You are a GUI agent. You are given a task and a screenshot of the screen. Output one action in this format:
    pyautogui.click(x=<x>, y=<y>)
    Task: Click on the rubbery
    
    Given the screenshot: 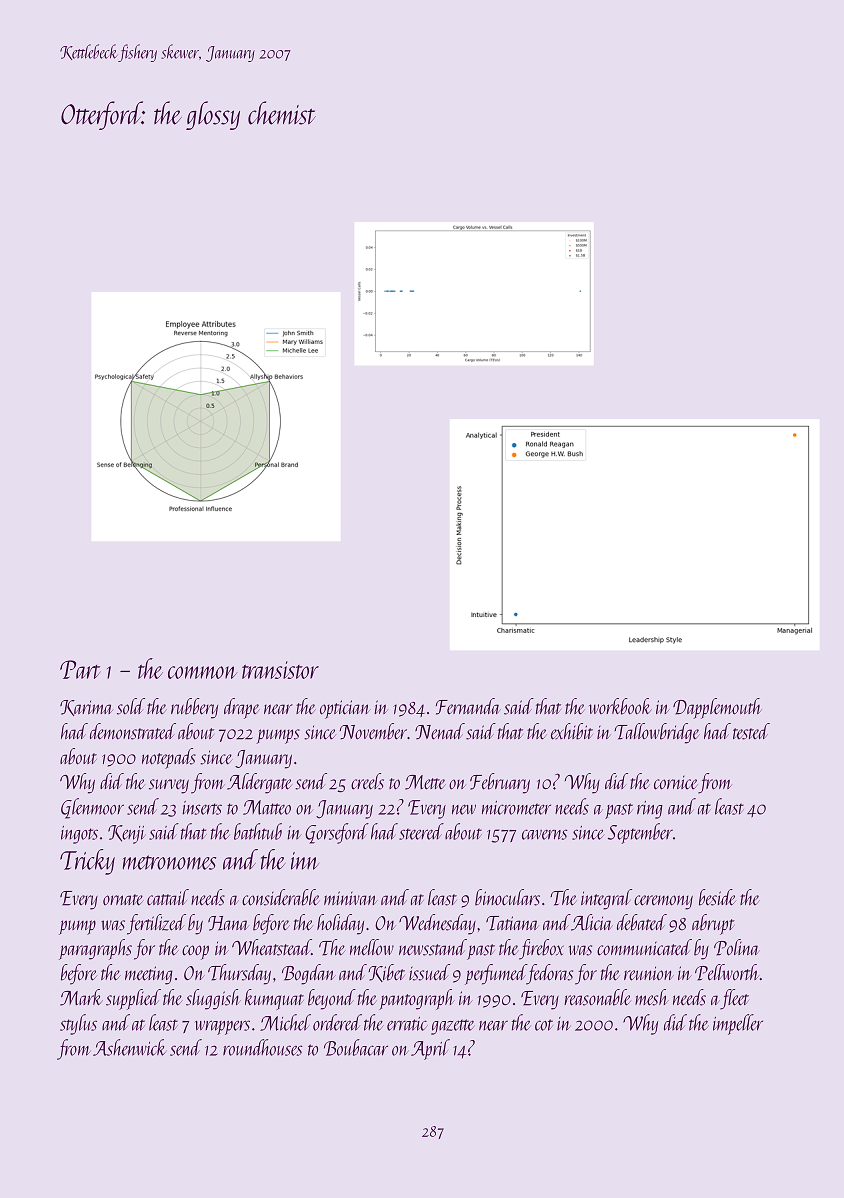 What is the action you would take?
    pyautogui.click(x=194, y=708)
